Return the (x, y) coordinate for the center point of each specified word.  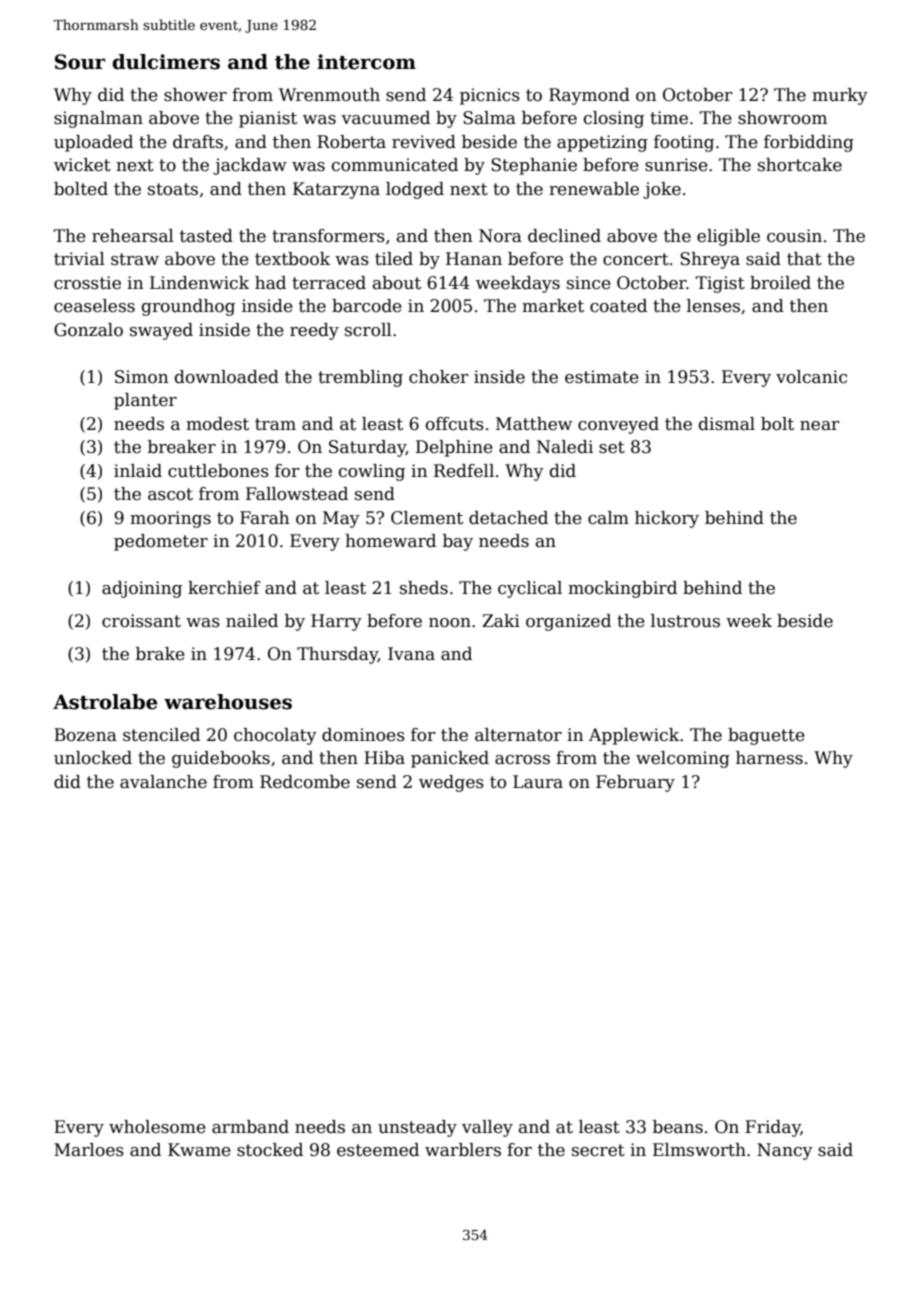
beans (678, 1127)
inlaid (138, 471)
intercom (366, 62)
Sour (80, 62)
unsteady (417, 1128)
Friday (773, 1128)
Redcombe (305, 782)
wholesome (157, 1127)
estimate (602, 377)
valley (487, 1128)
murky (840, 96)
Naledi (565, 447)
